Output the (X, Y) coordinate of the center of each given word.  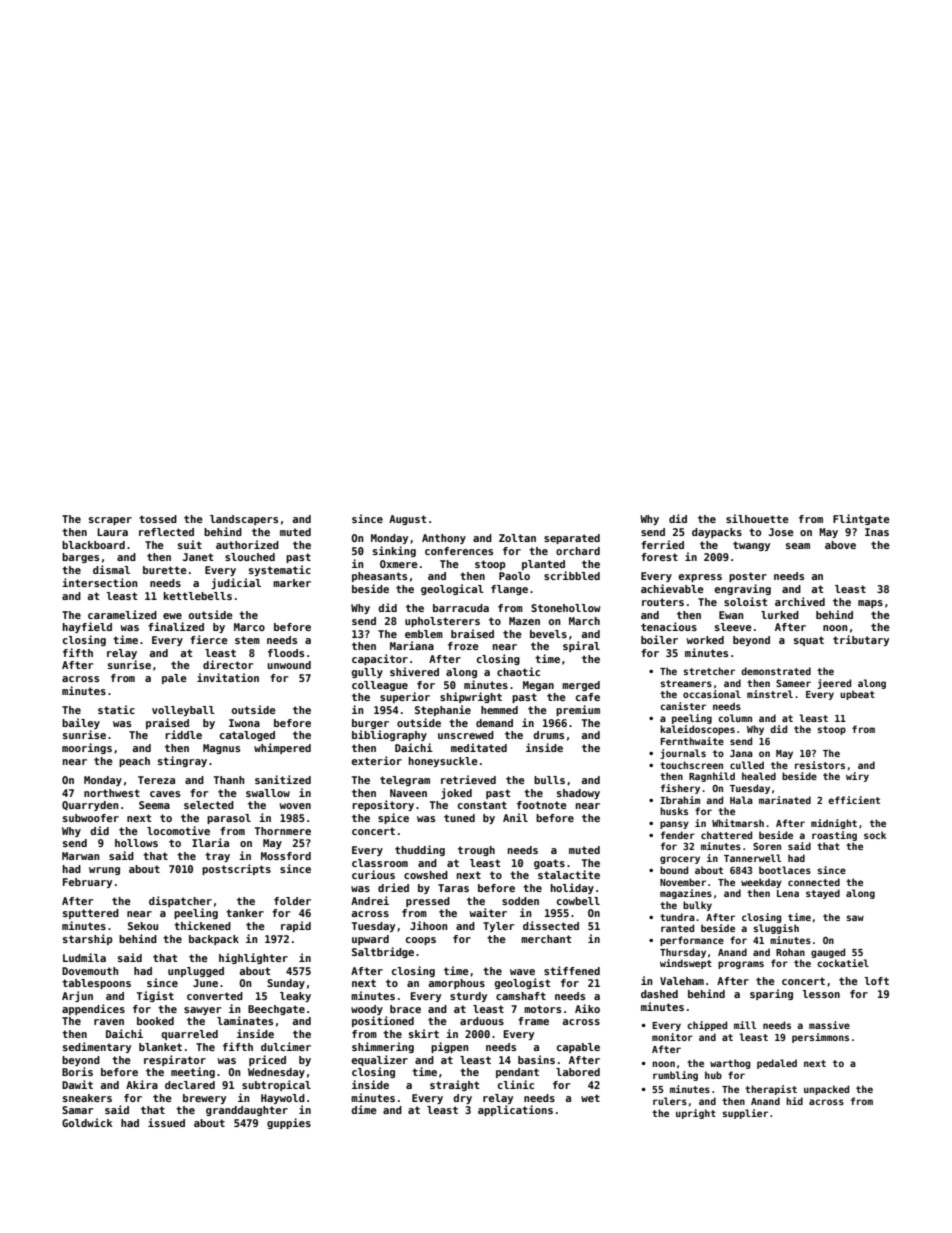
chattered (726, 835)
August (408, 520)
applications (515, 1110)
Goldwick (87, 1122)
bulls (549, 780)
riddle (183, 734)
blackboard (93, 545)
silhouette (757, 518)
